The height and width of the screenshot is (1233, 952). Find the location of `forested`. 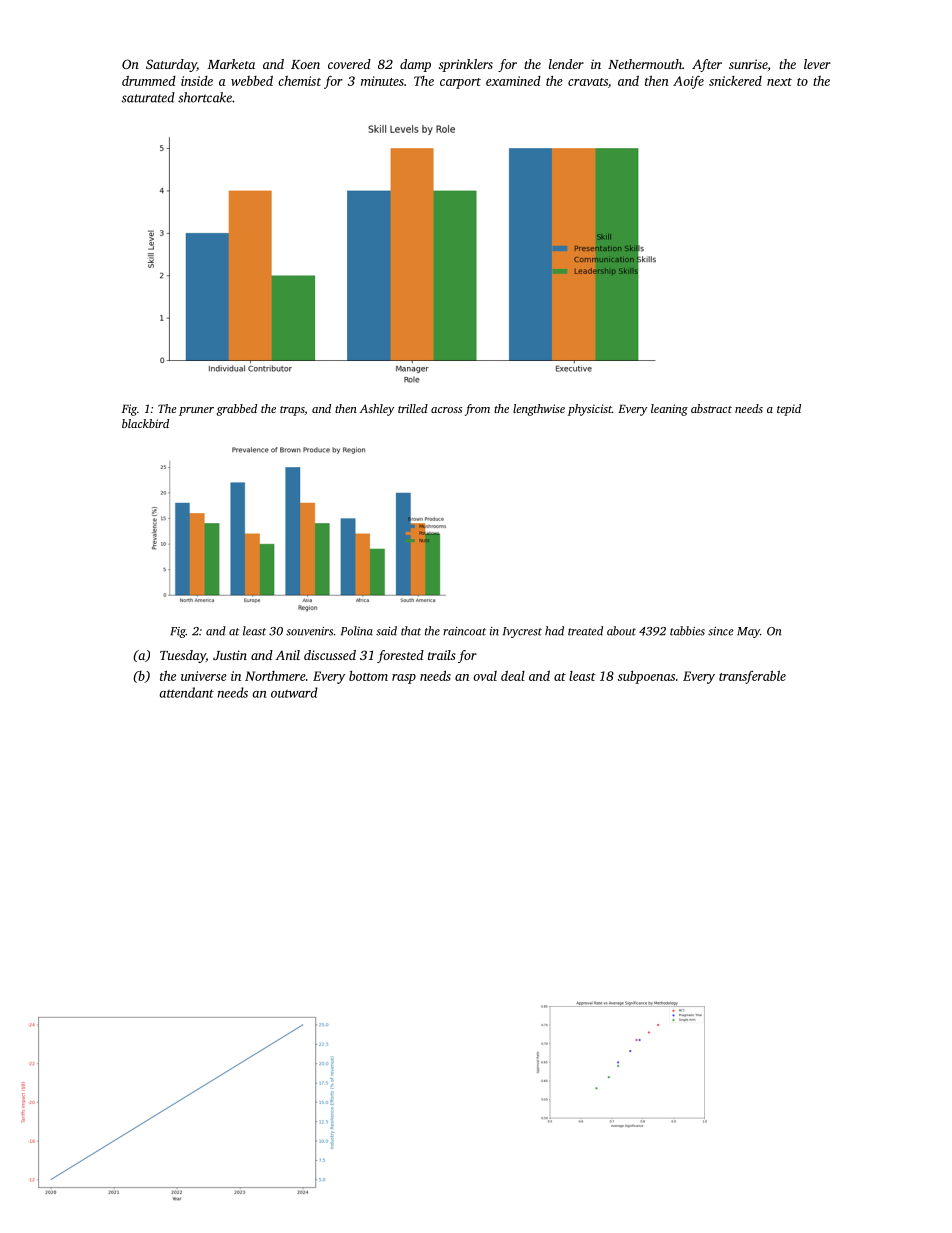

forested is located at coordinates (400, 656).
